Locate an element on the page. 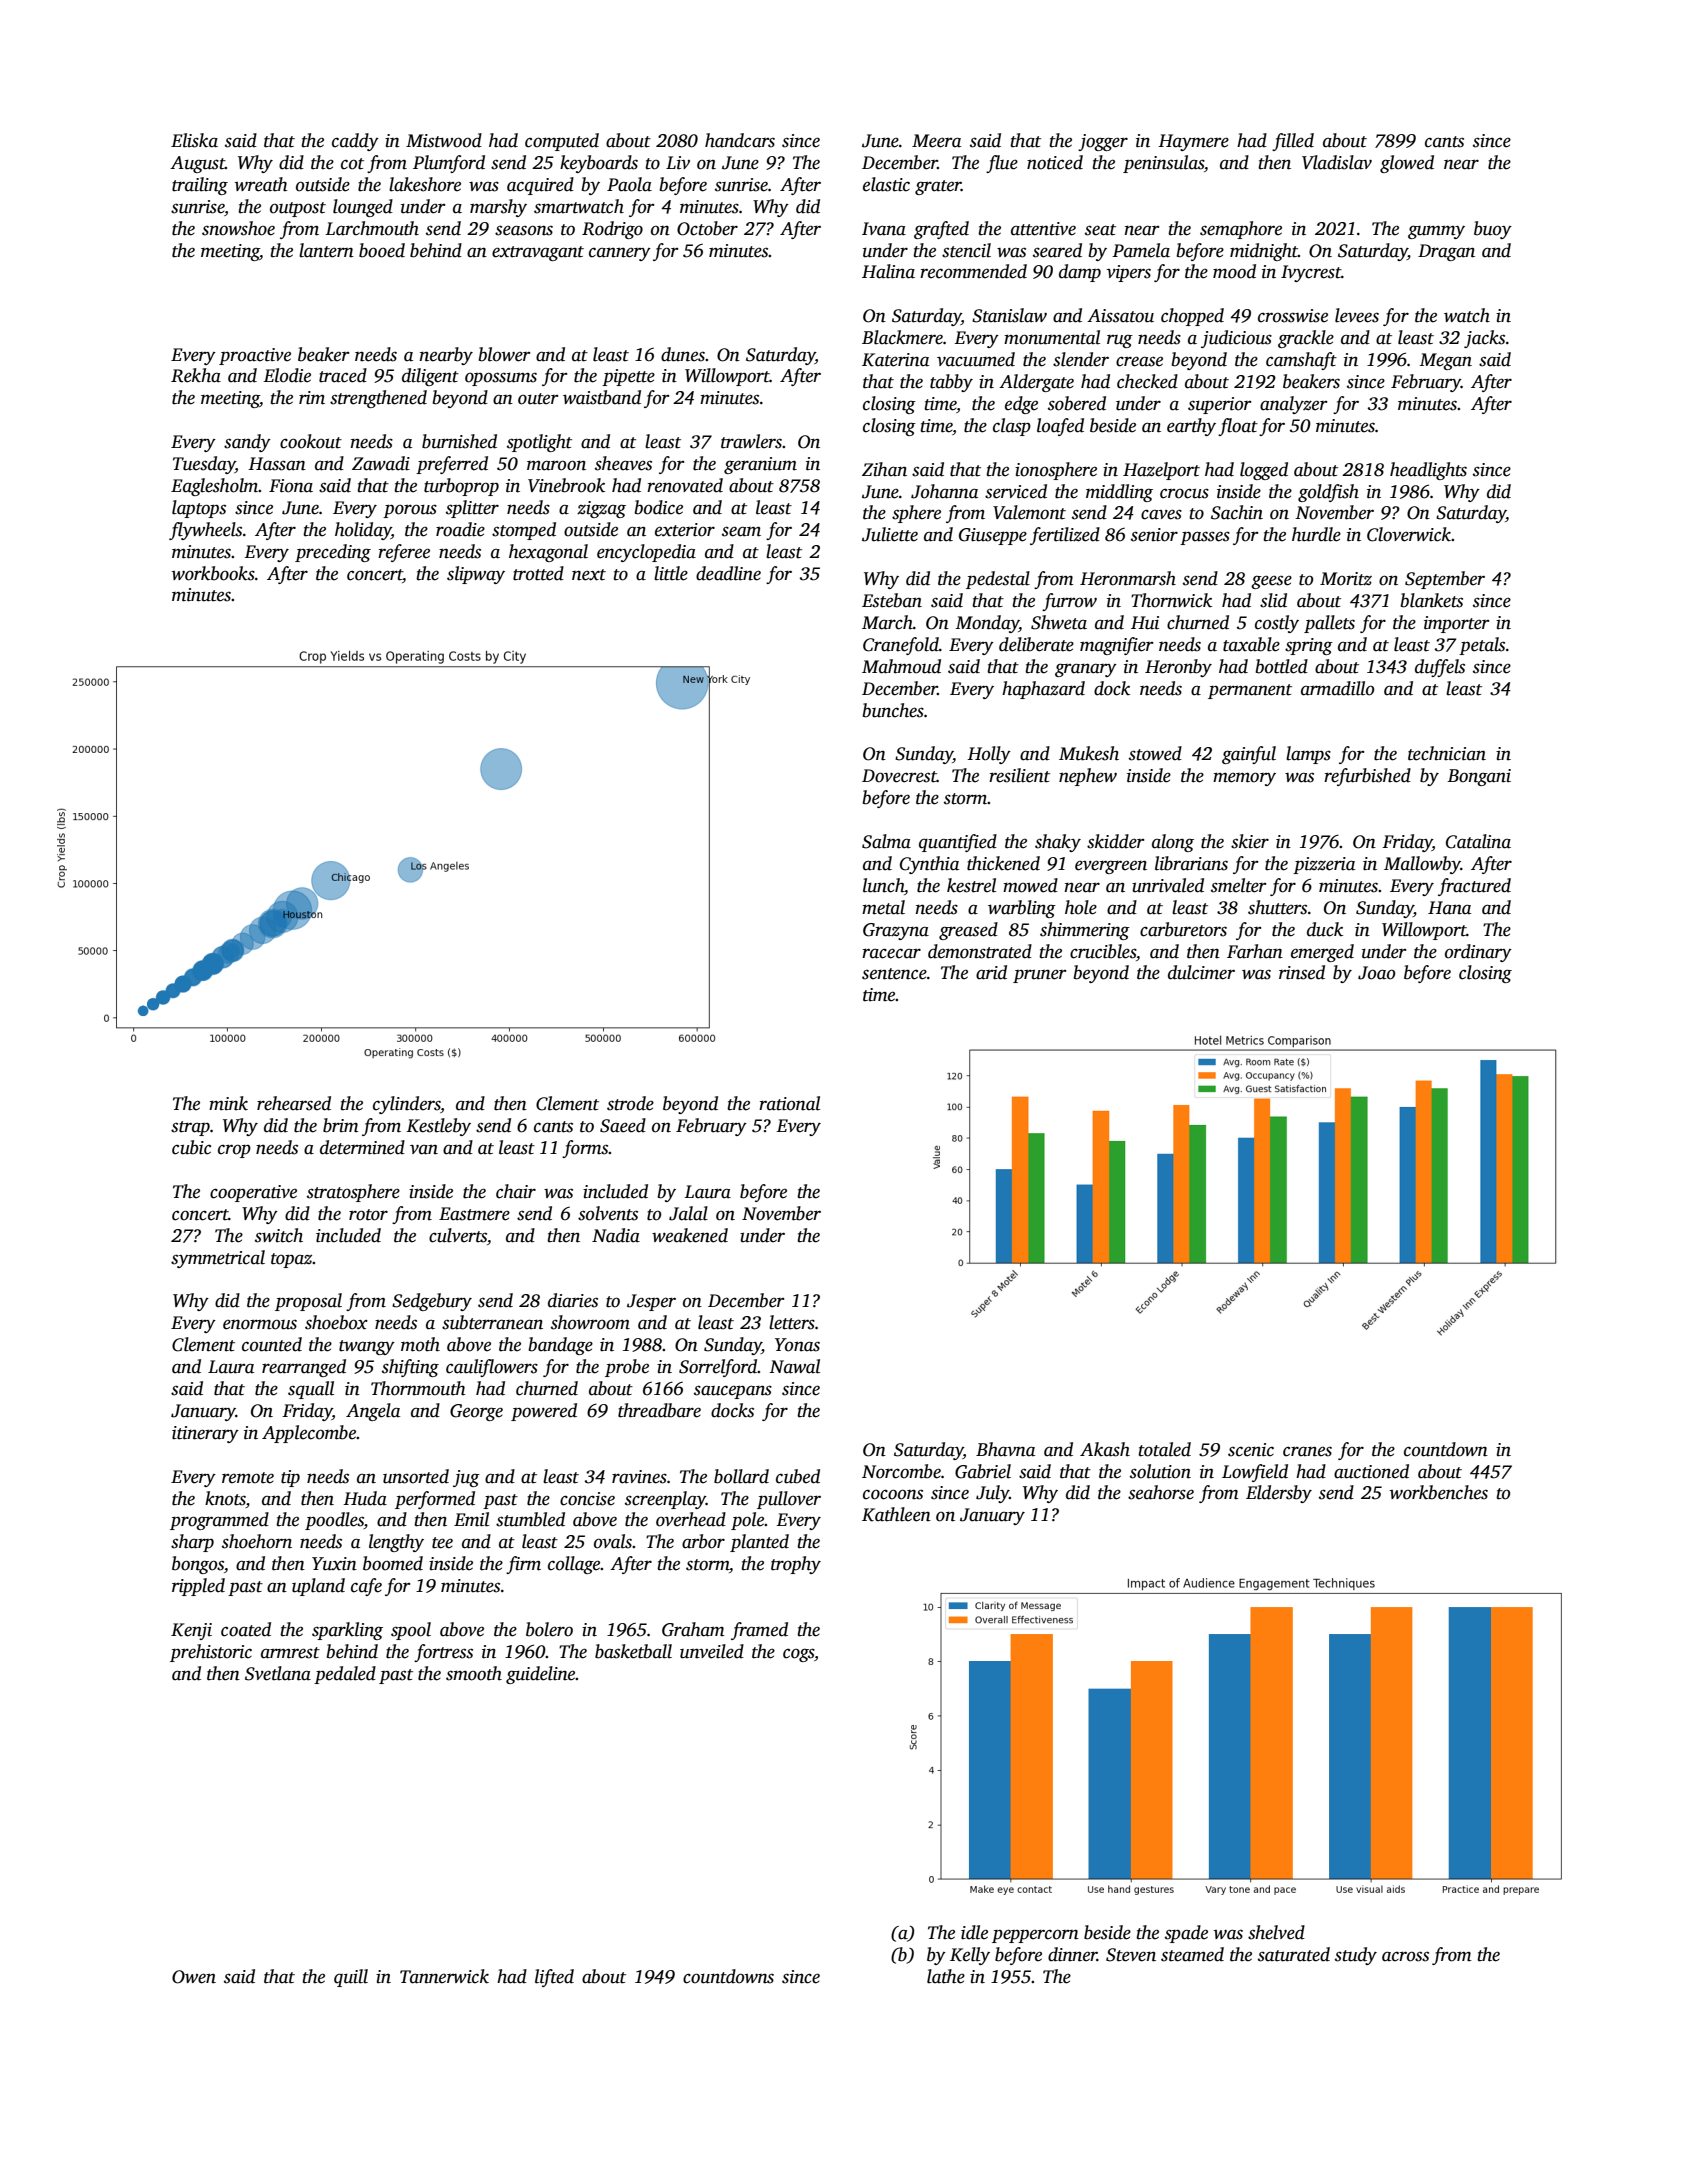 The width and height of the document is (1683, 2178). idle is located at coordinates (974, 1932).
